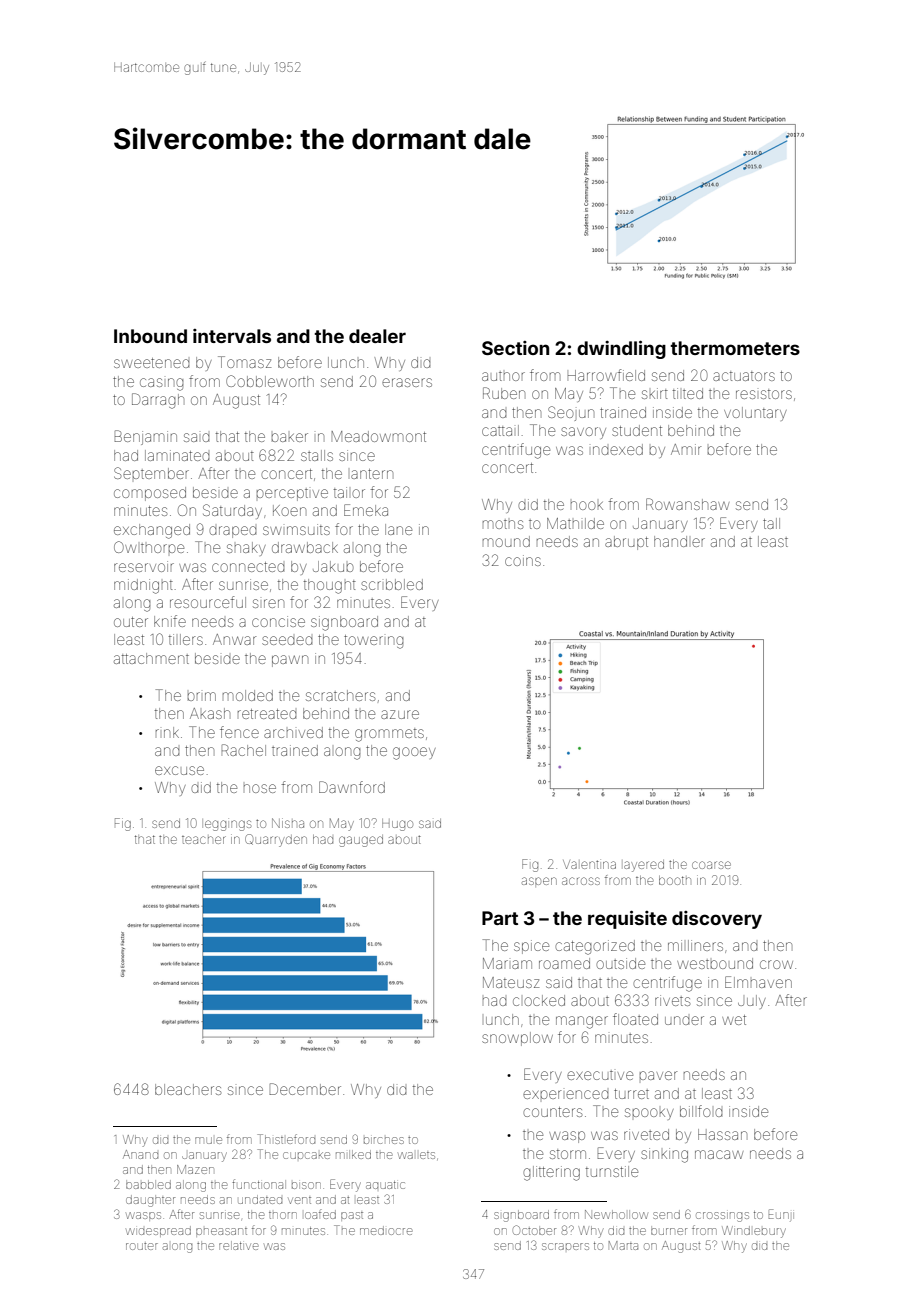 The width and height of the page is (924, 1308). Describe the element at coordinates (414, 753) in the page. I see `gooey` at that location.
